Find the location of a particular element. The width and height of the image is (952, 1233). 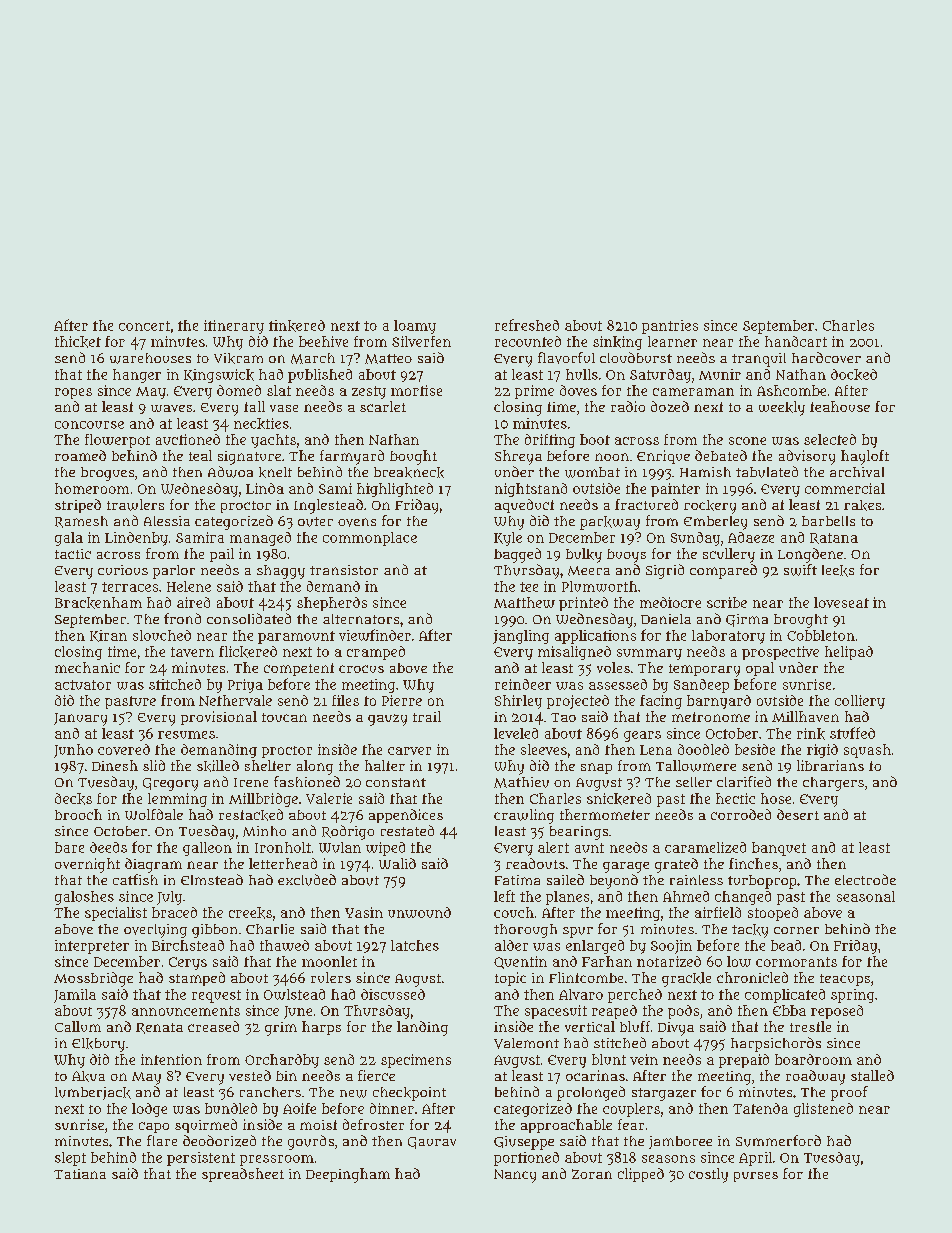

thicket is located at coordinates (78, 342).
